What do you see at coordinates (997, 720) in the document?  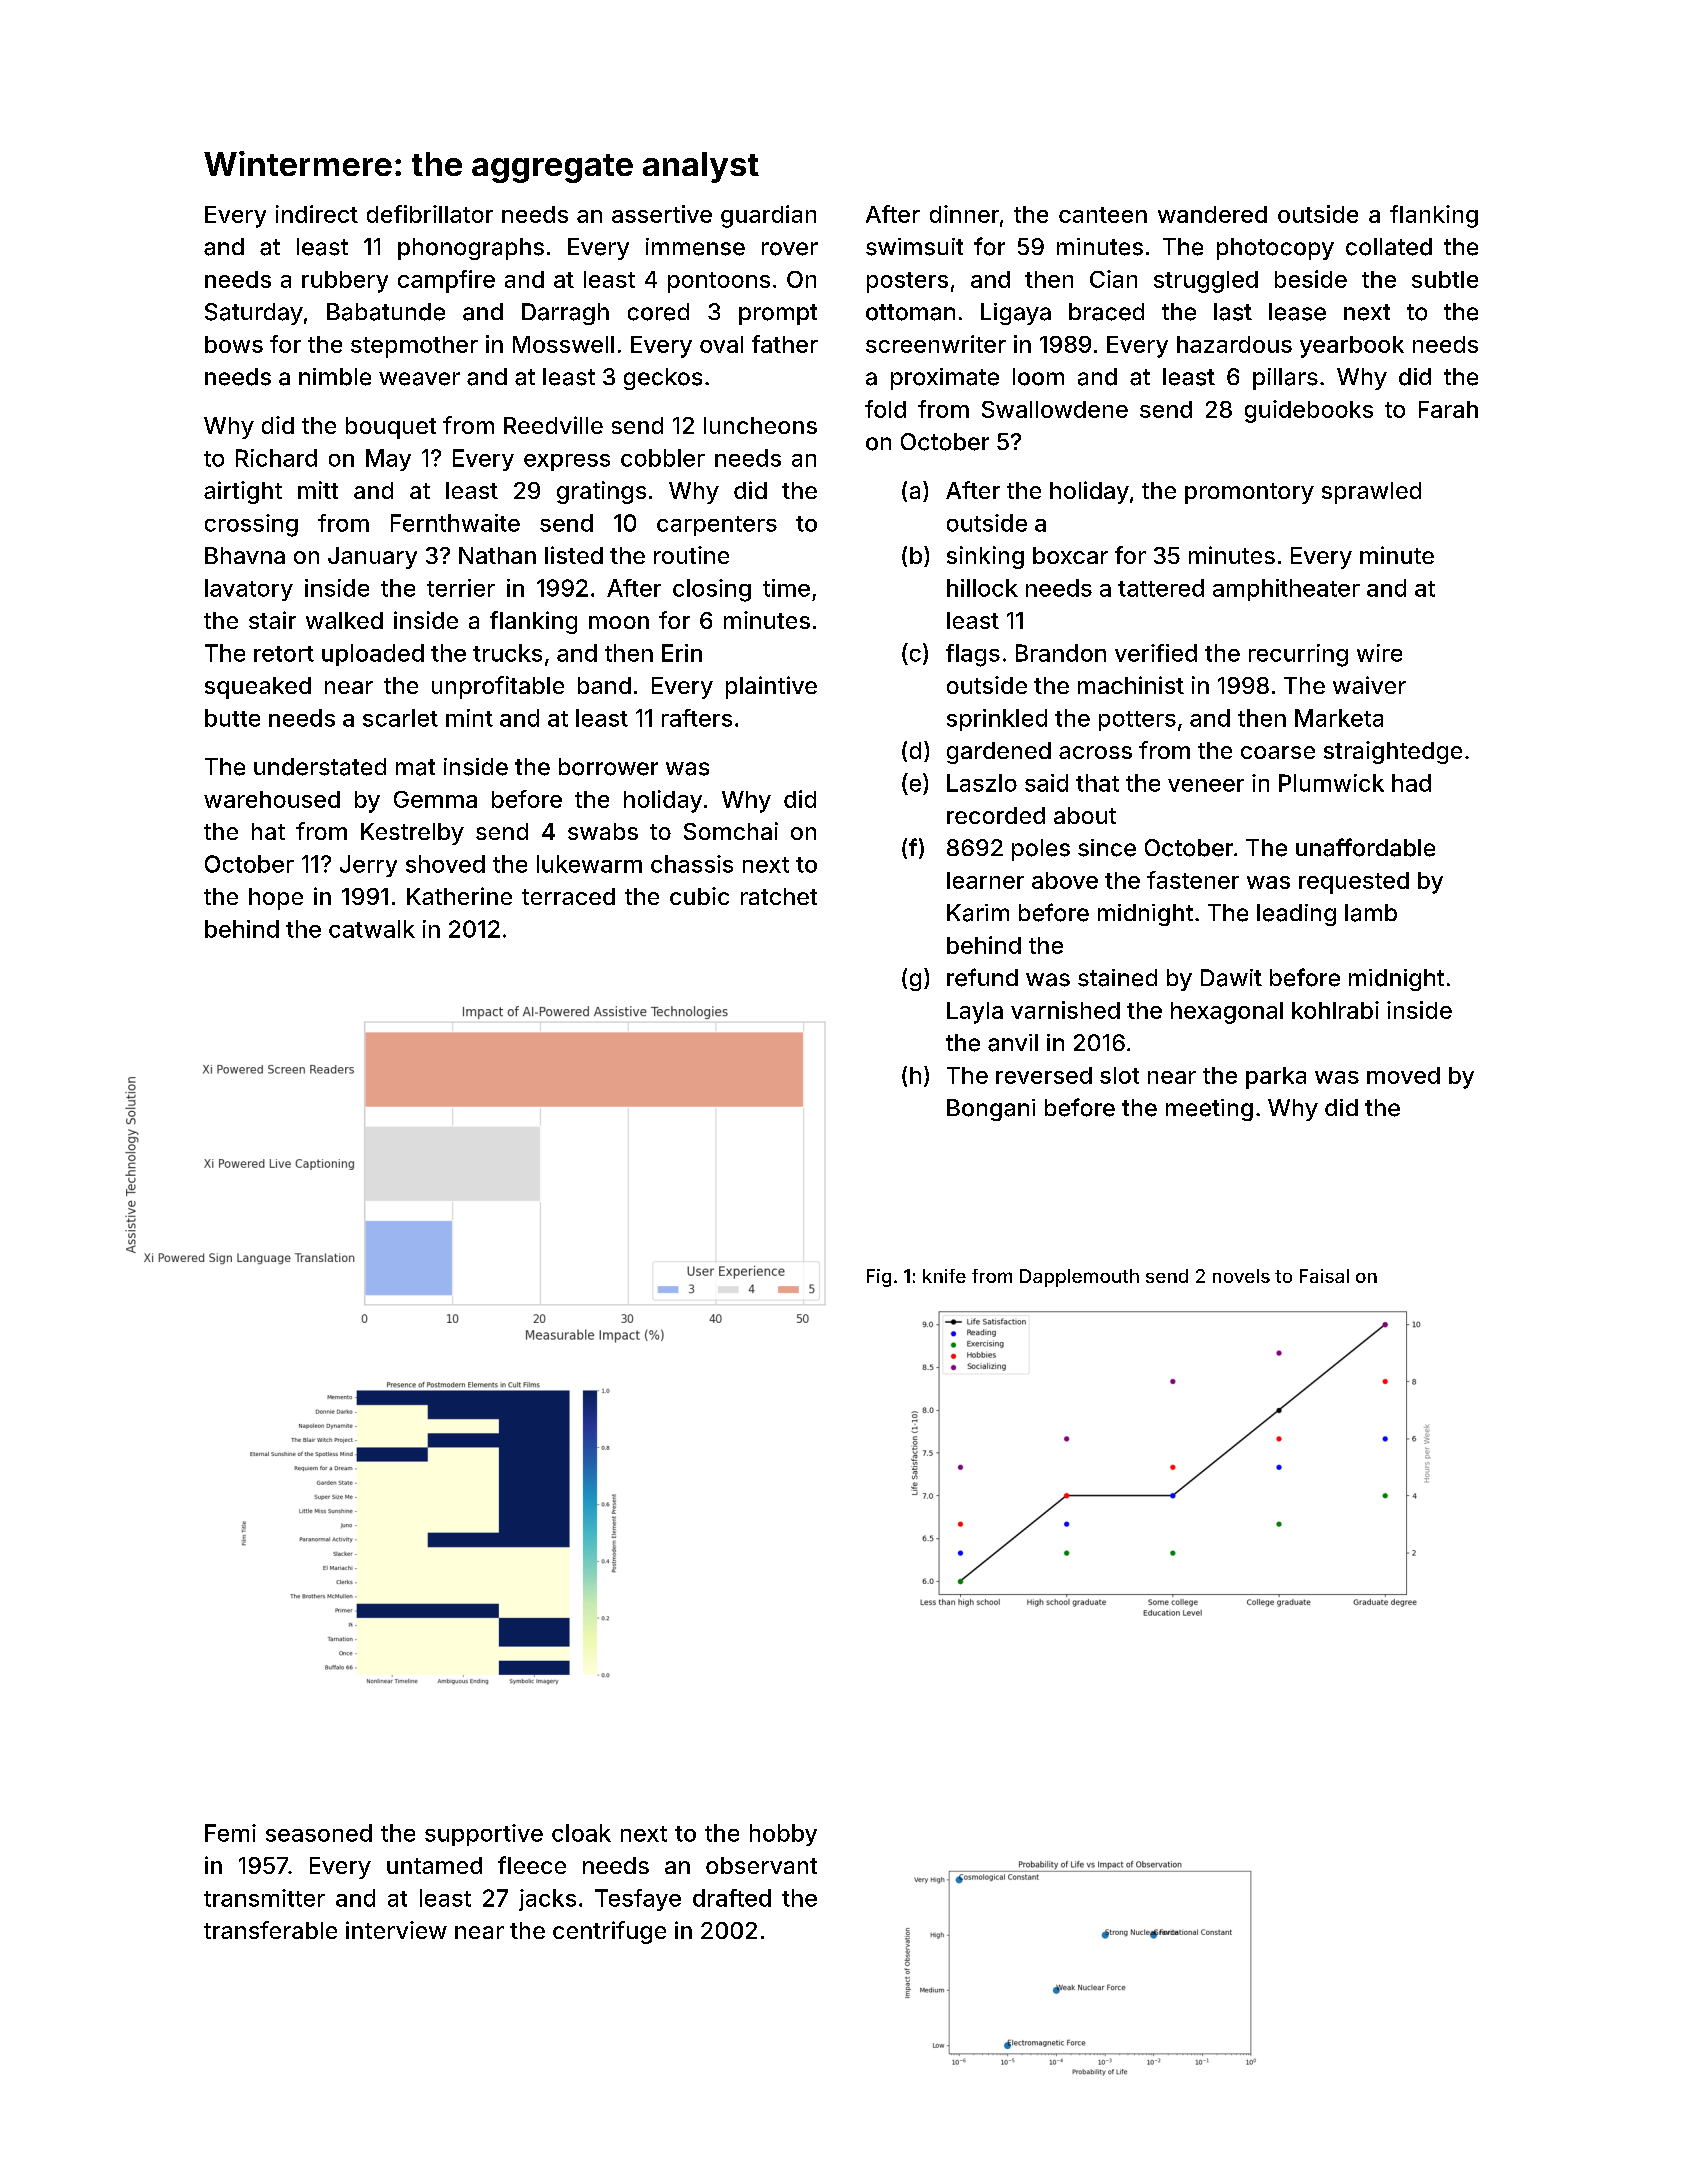 I see `sprinkled` at bounding box center [997, 720].
